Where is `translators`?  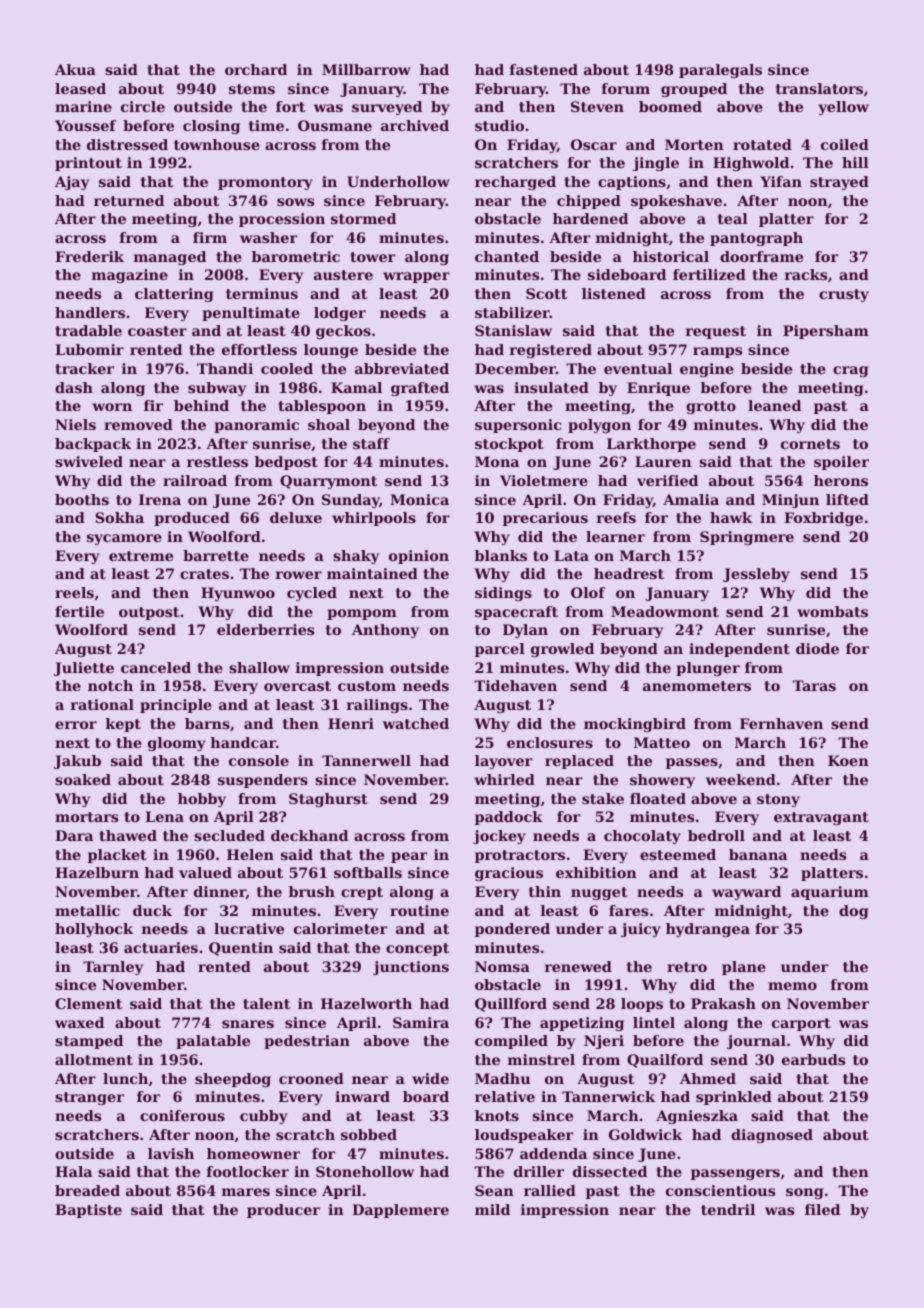
translators is located at coordinates (819, 88).
